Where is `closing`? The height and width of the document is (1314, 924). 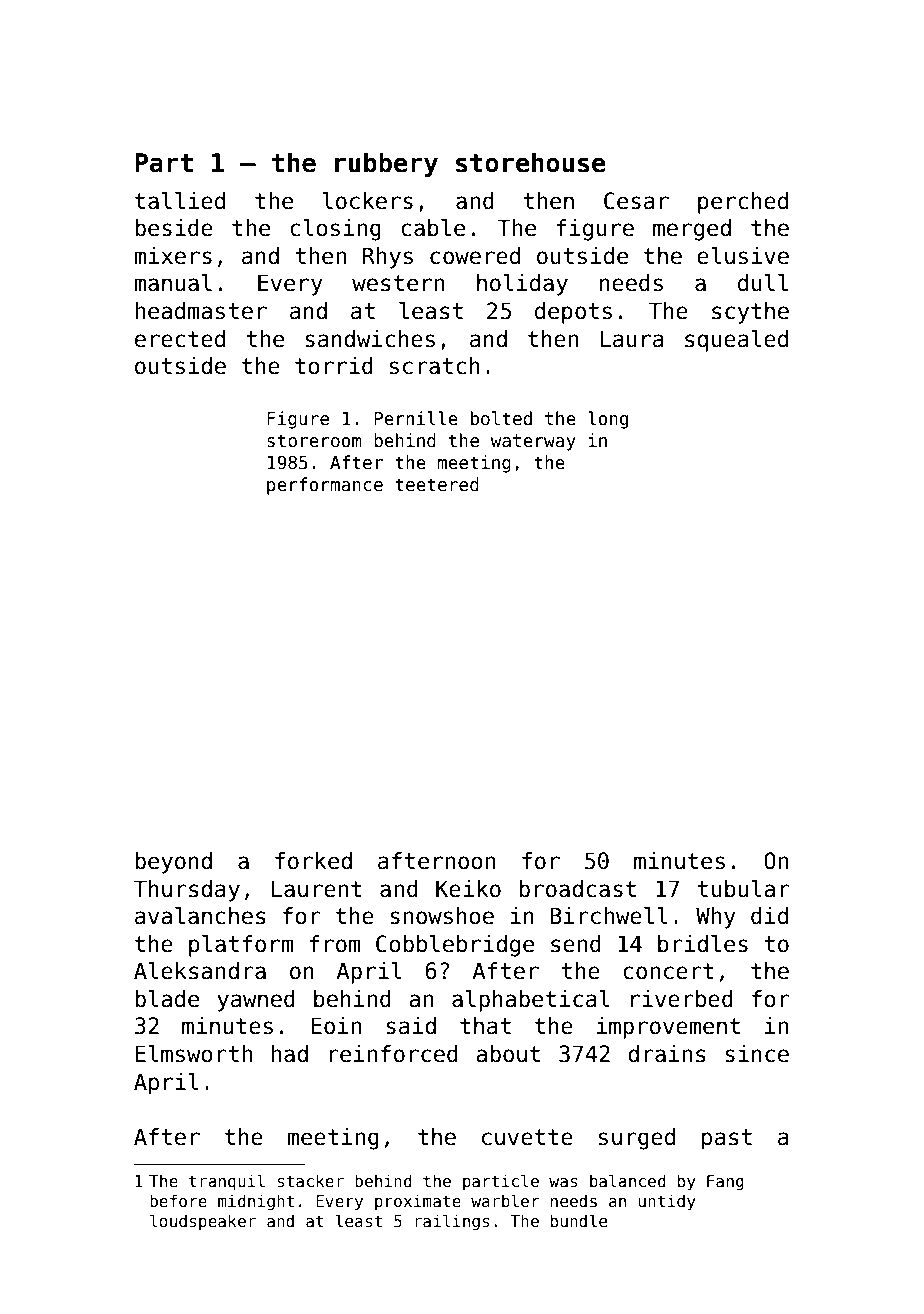 closing is located at coordinates (335, 230).
